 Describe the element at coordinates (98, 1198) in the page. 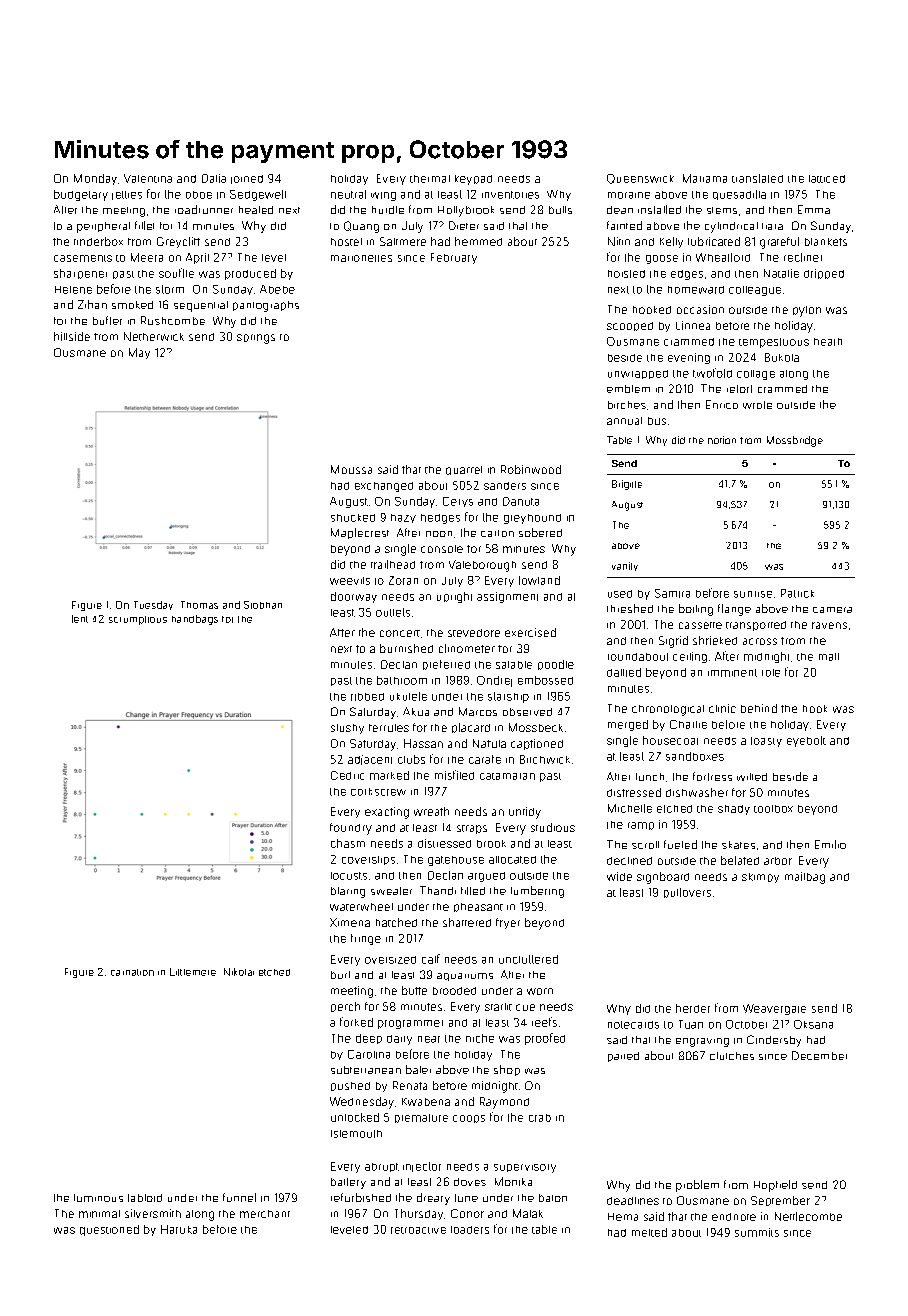

I see `luminous` at that location.
